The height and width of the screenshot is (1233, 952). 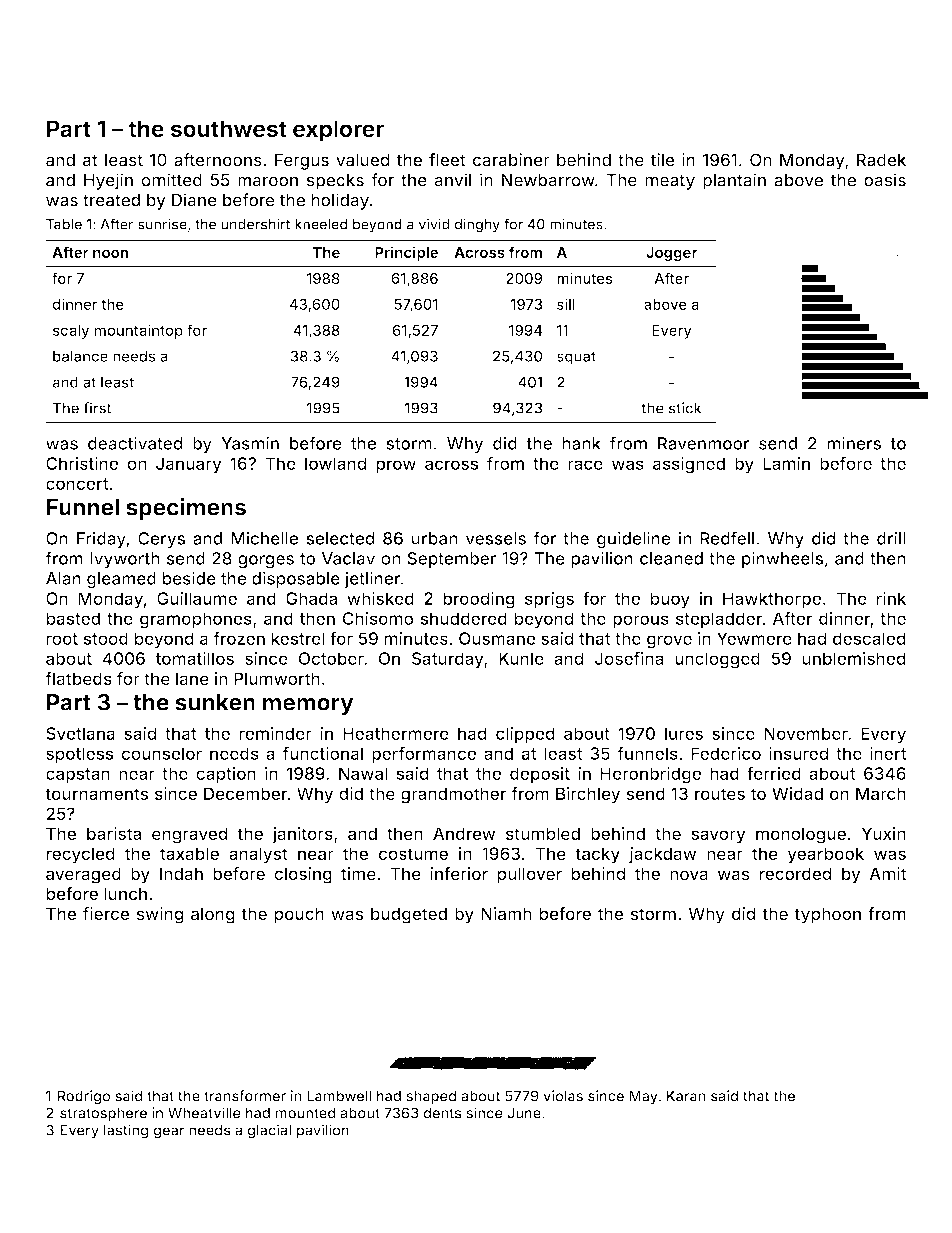 I want to click on budgeted, so click(x=409, y=915).
